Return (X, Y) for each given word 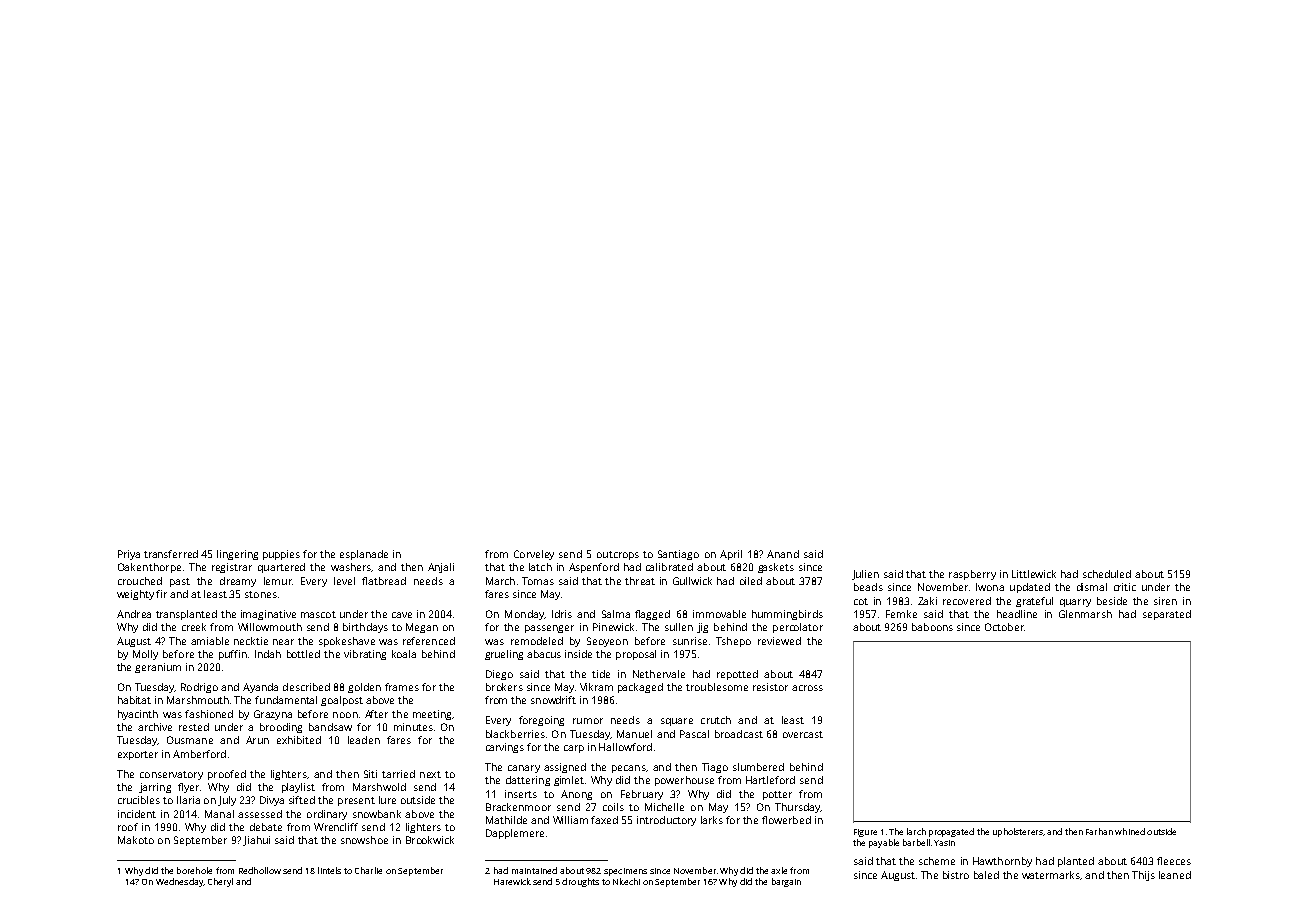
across (807, 688)
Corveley (534, 555)
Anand (783, 554)
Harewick (512, 881)
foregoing (541, 721)
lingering (237, 555)
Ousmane (190, 740)
